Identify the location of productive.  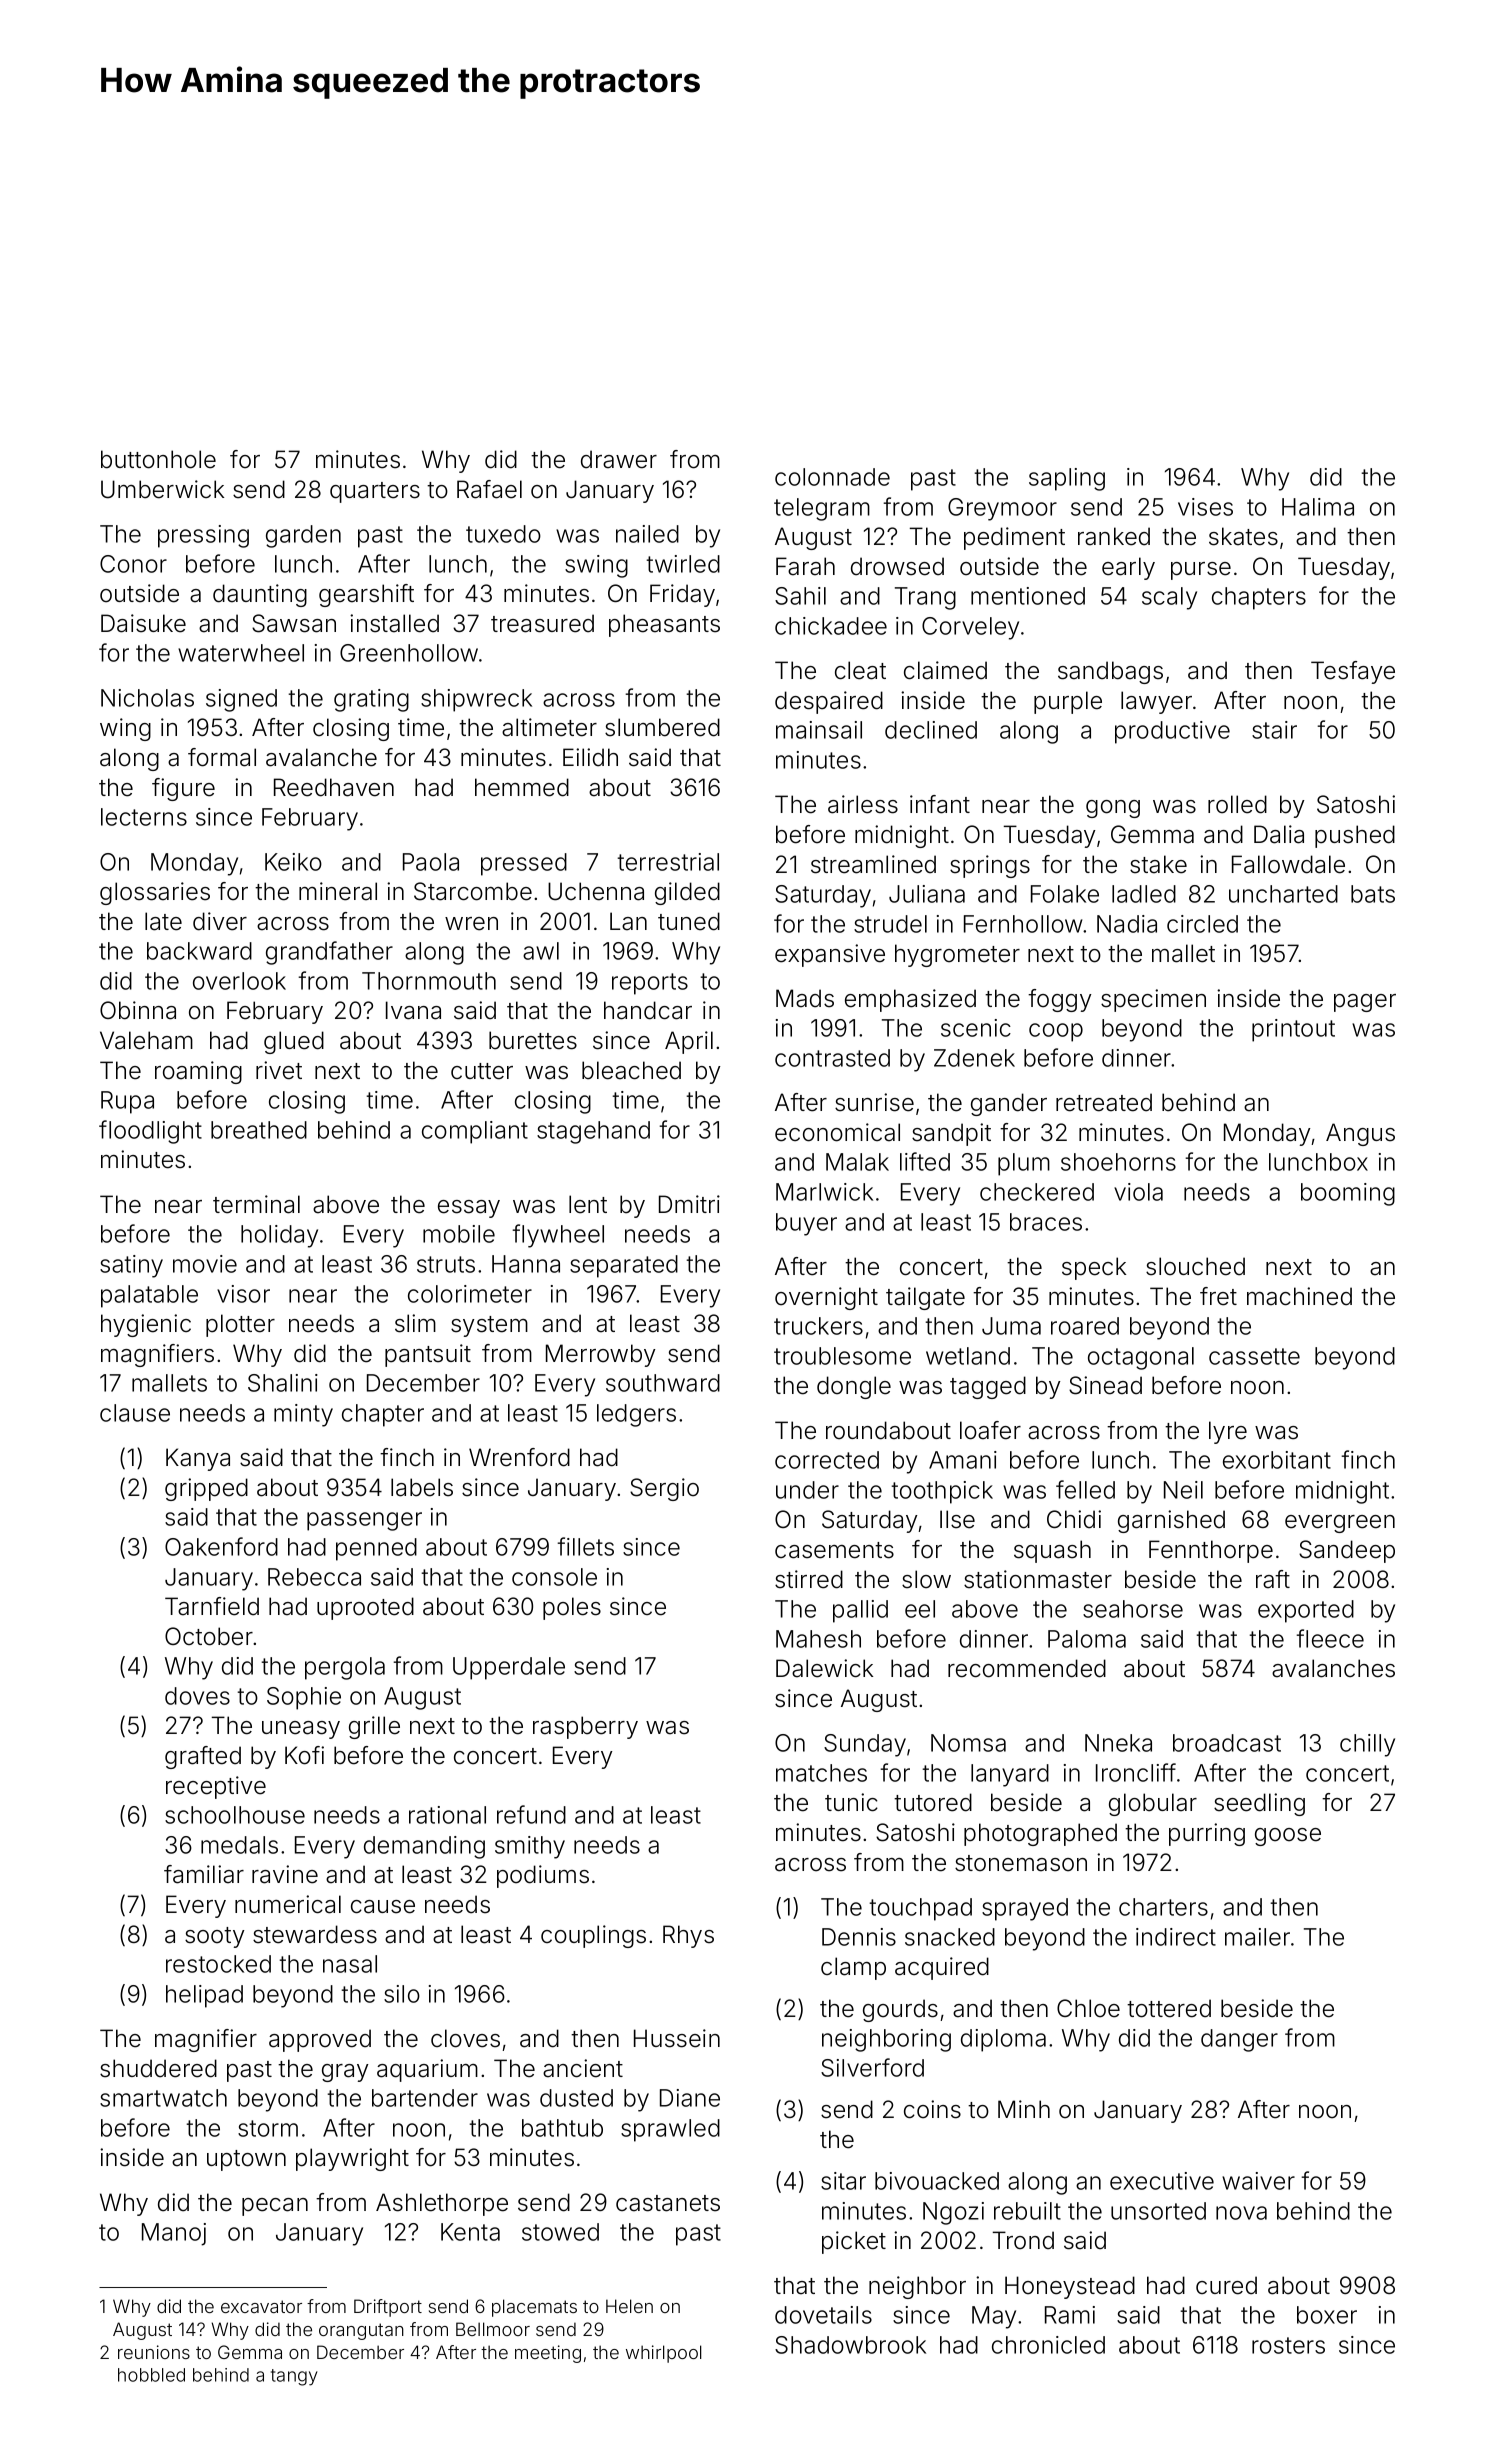
(1172, 732).
